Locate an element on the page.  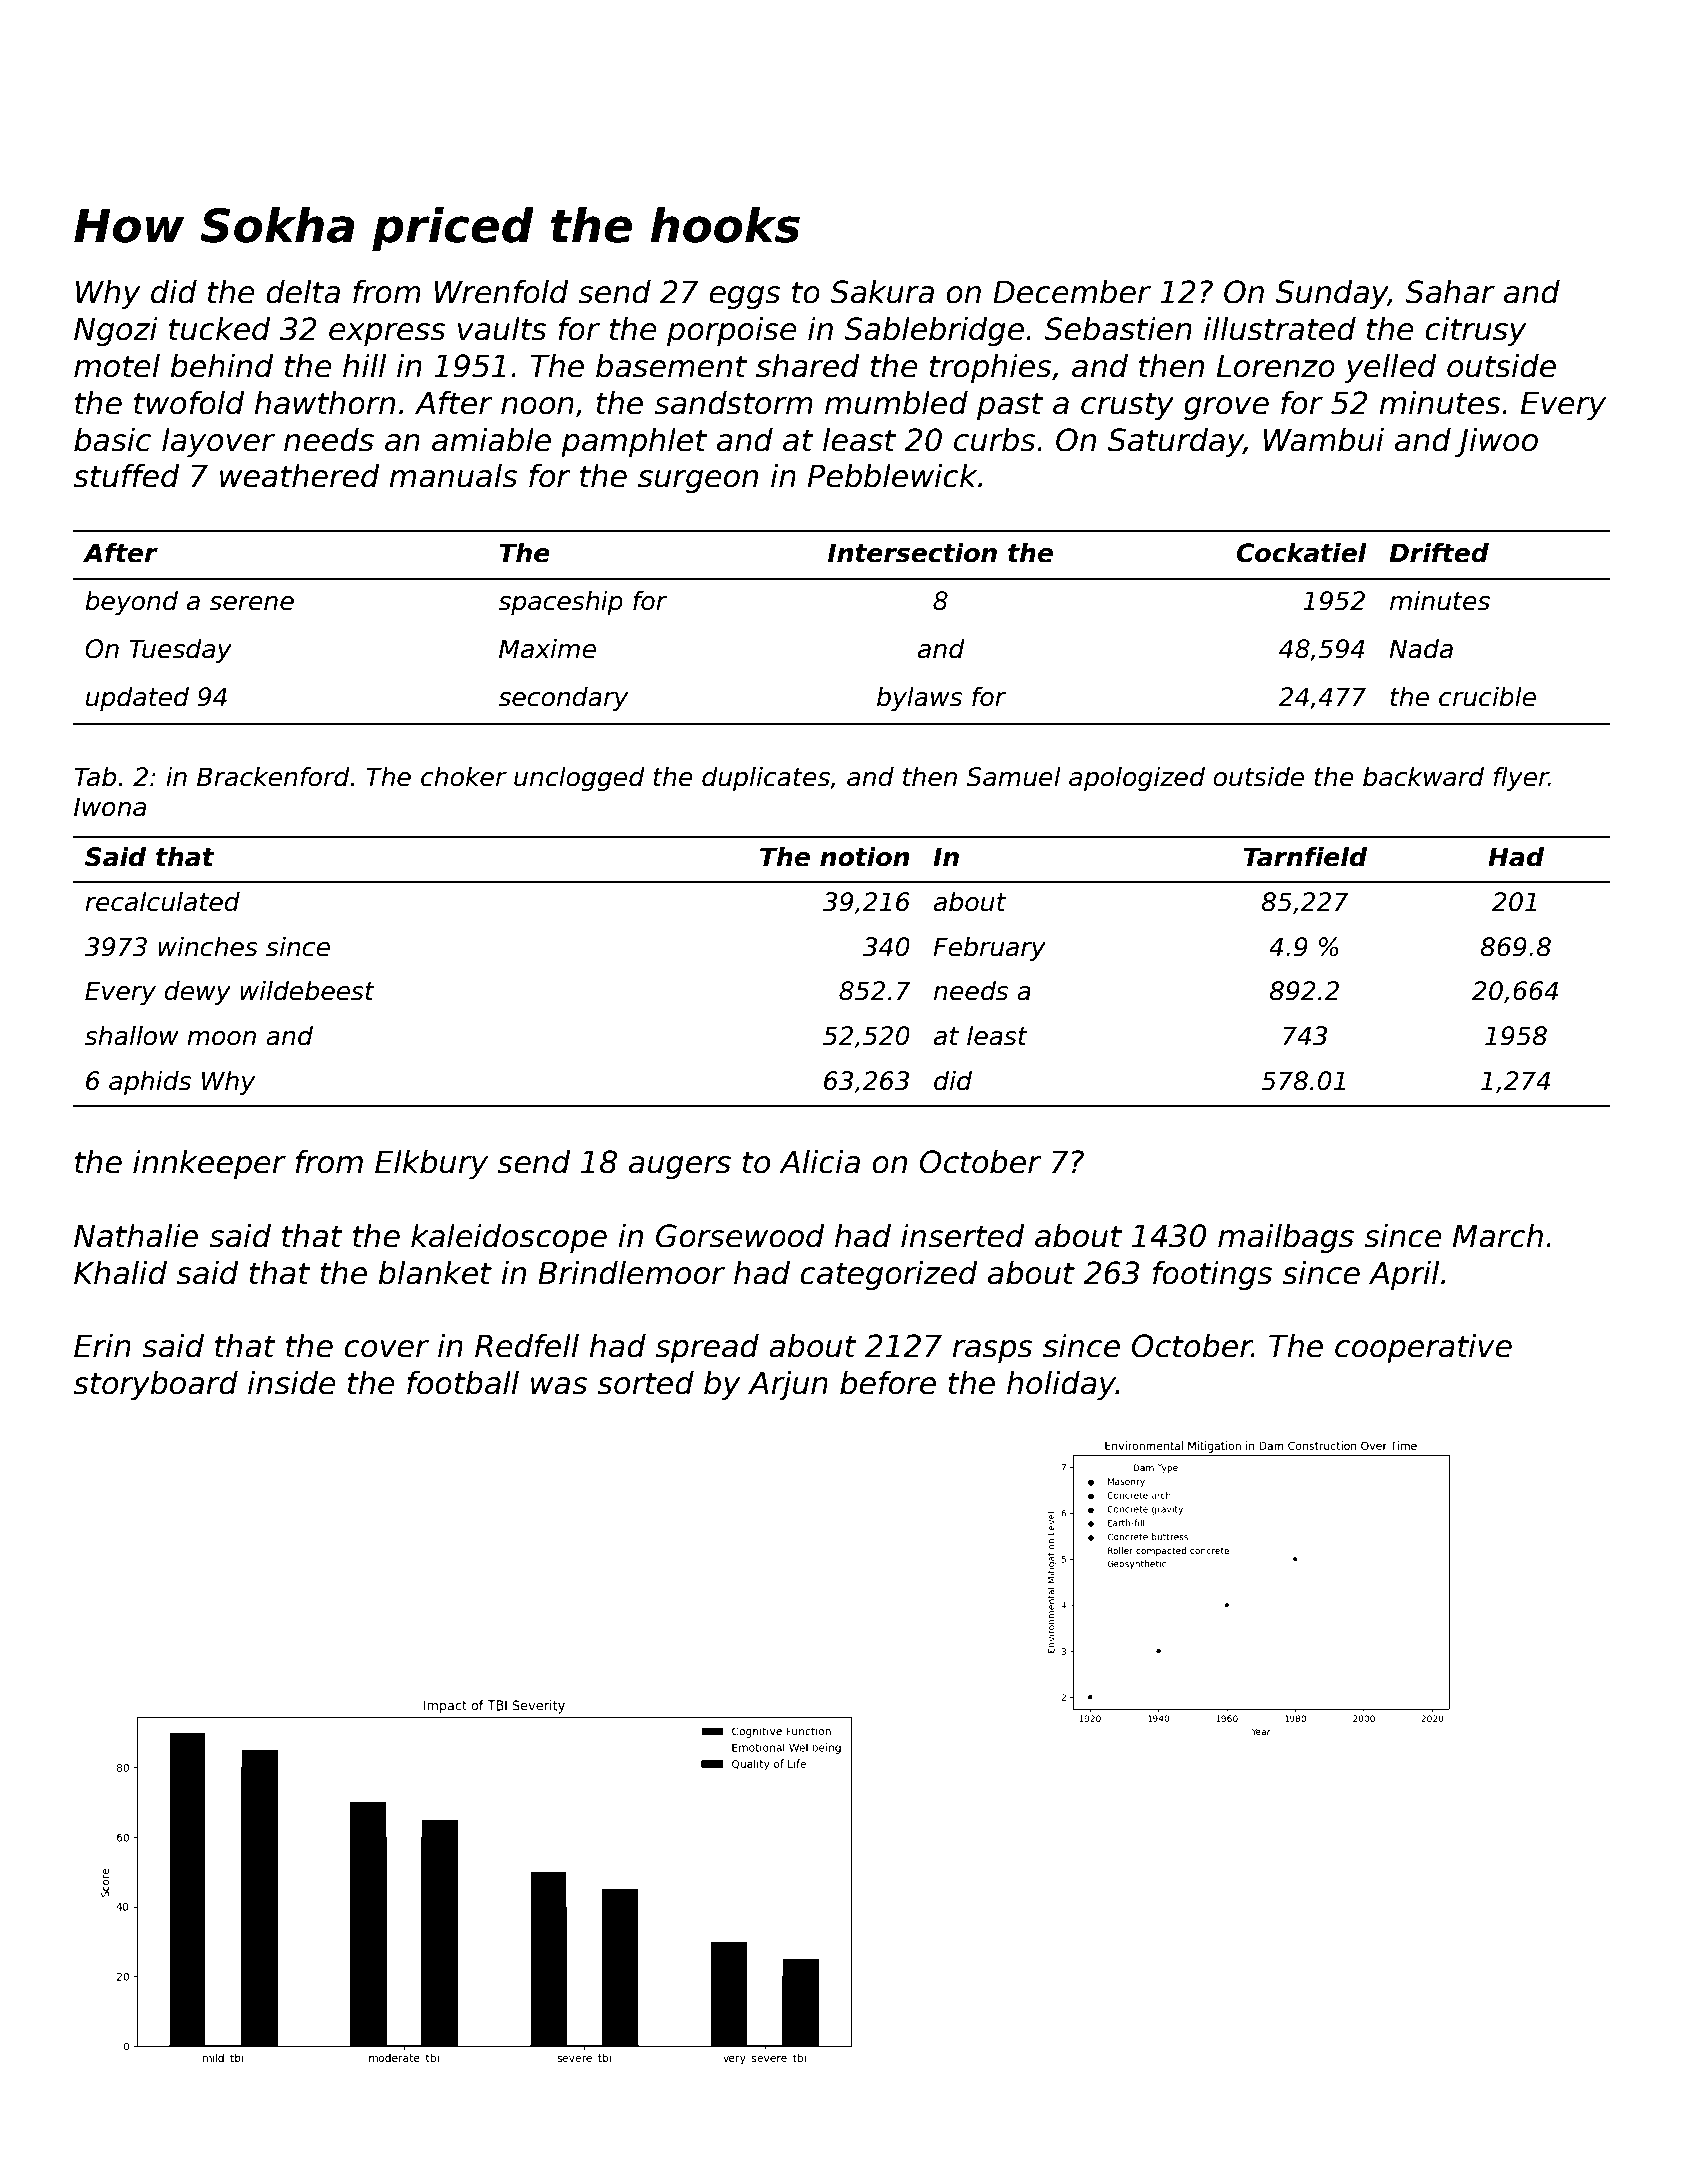
recalculated is located at coordinates (162, 902).
